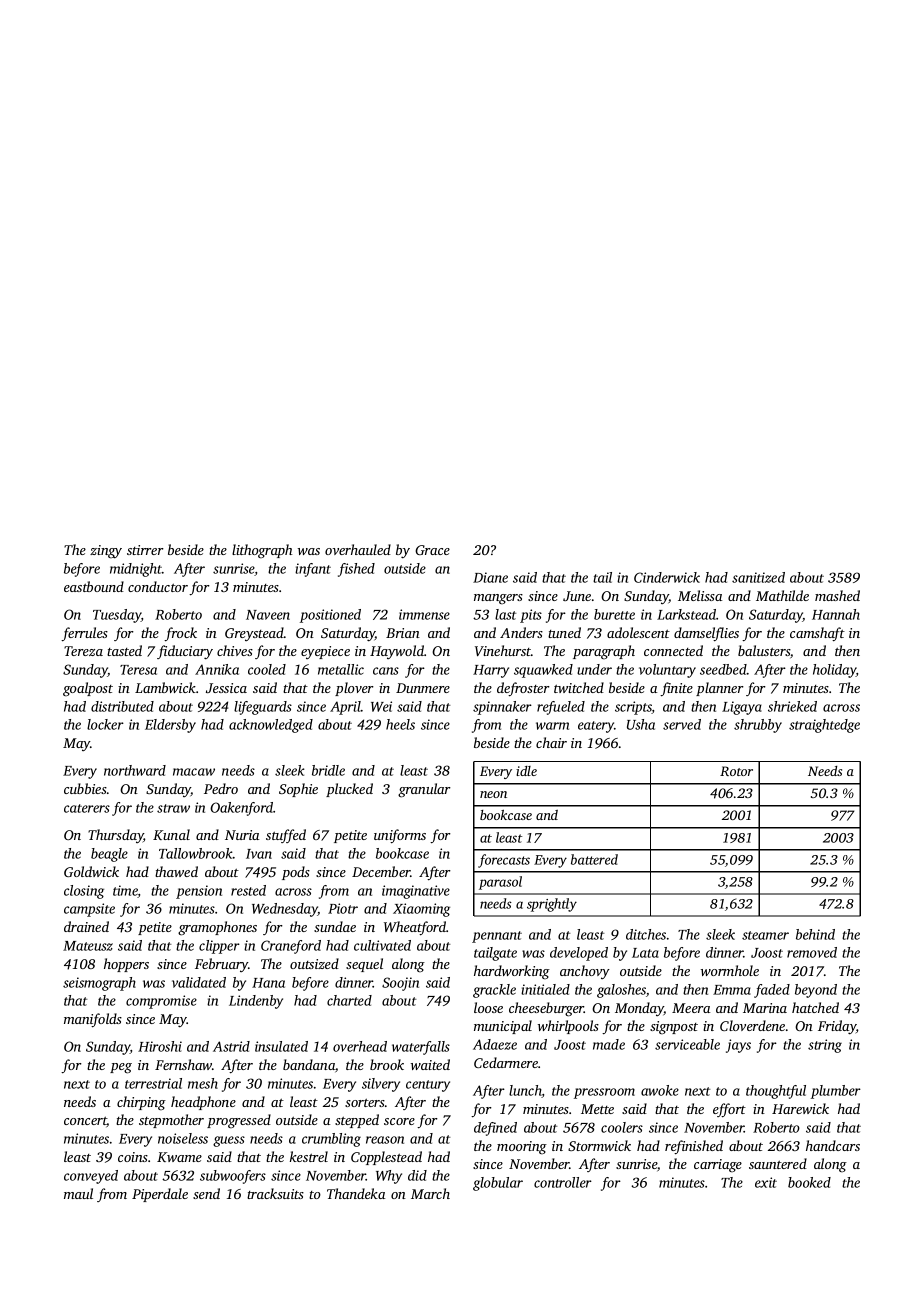 The width and height of the screenshot is (924, 1308). I want to click on Naveen, so click(268, 615).
